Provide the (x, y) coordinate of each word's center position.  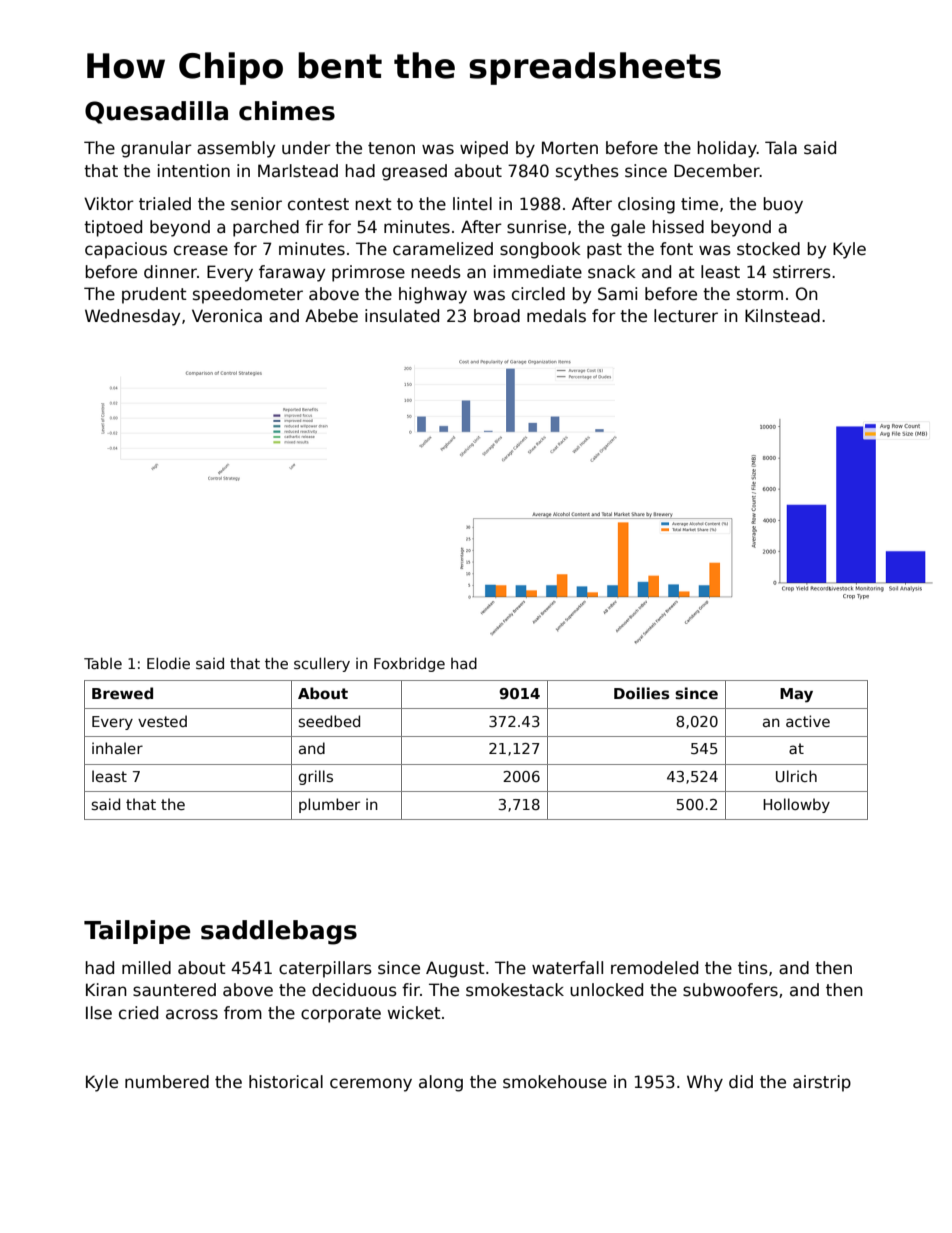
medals (556, 316)
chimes (287, 111)
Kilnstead (782, 316)
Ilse (99, 1013)
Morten (570, 148)
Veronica (227, 316)
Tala (781, 148)
